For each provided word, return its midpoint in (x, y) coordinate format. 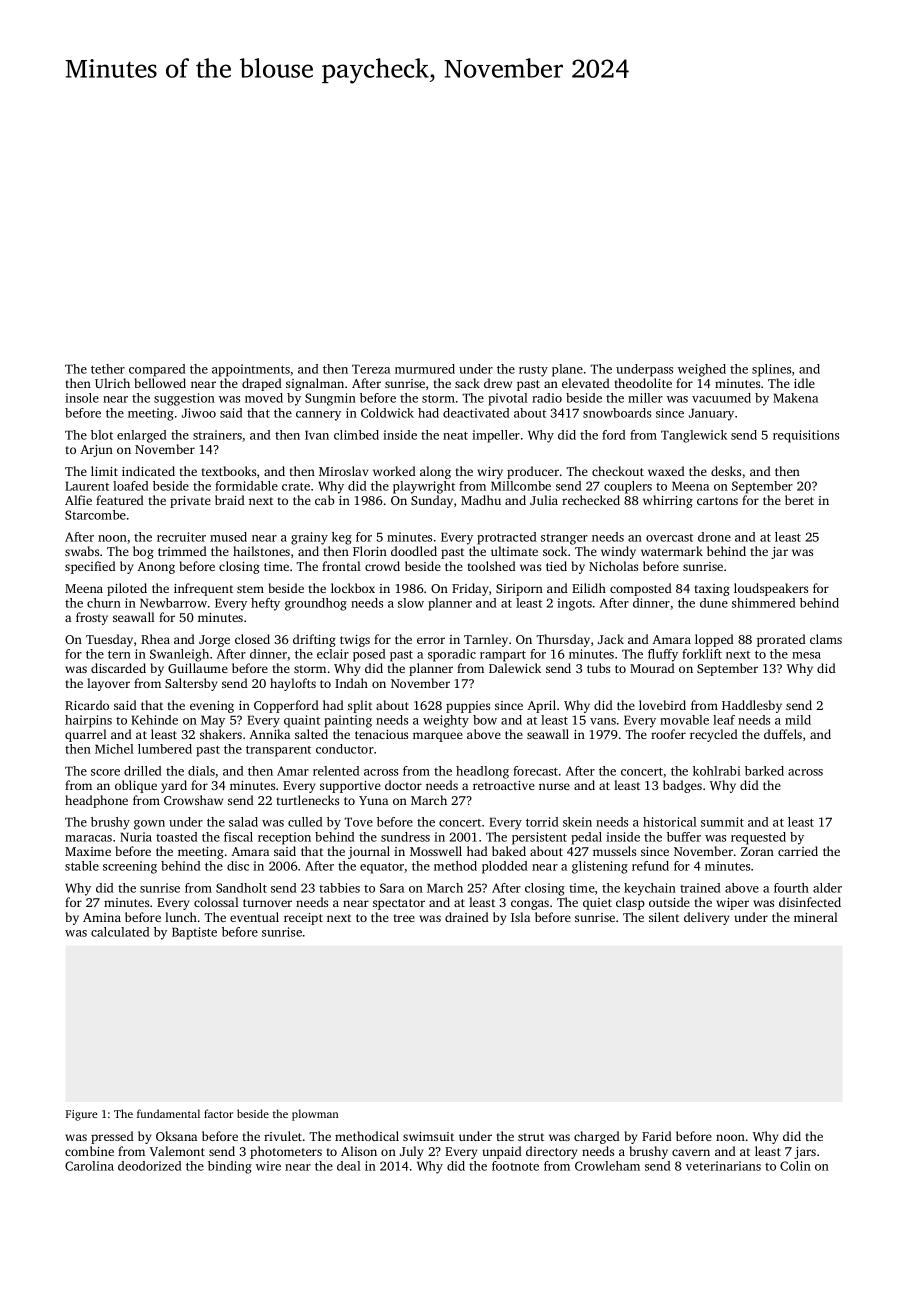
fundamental (168, 1113)
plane (567, 370)
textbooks (229, 471)
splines (771, 370)
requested (758, 838)
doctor (403, 785)
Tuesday (109, 640)
